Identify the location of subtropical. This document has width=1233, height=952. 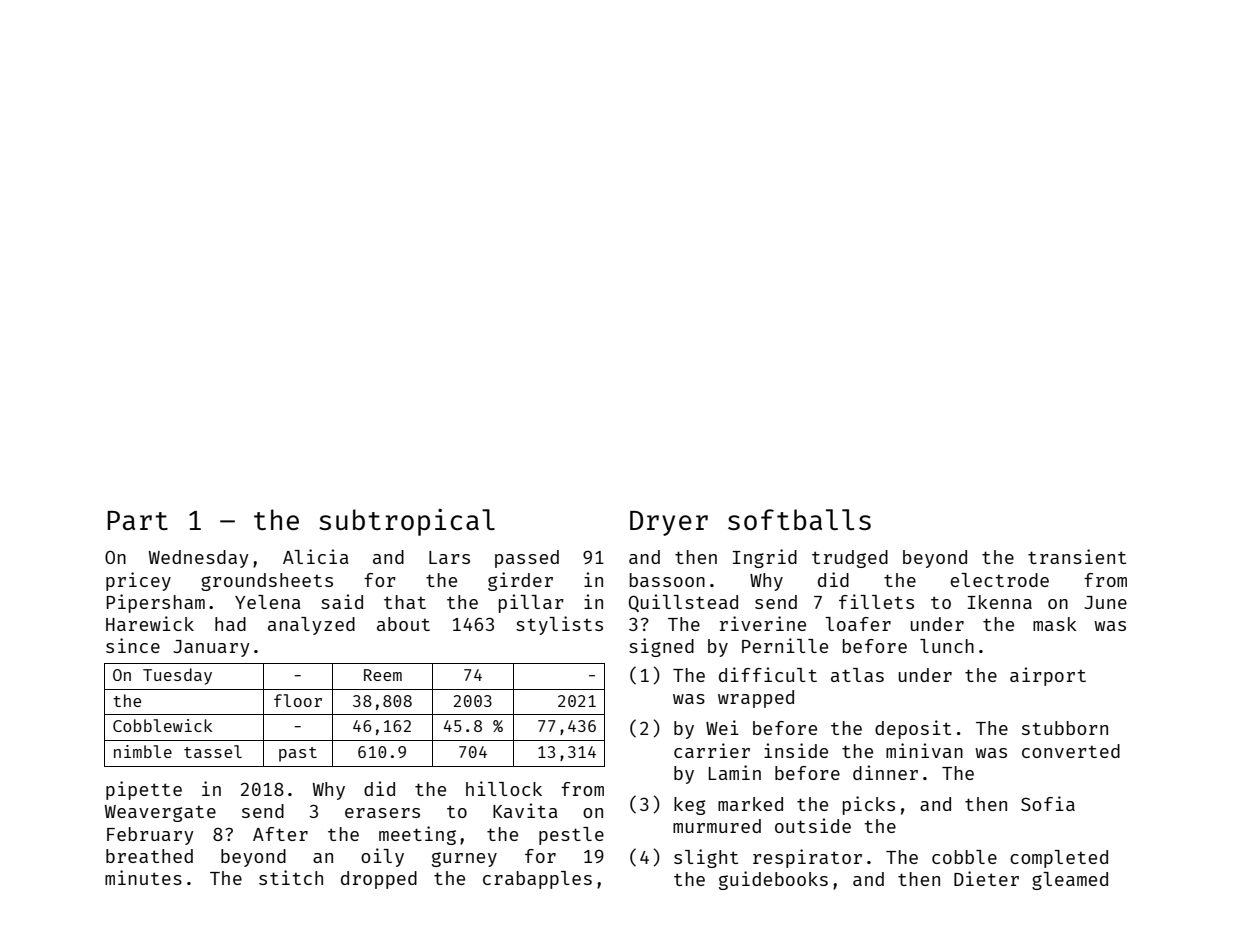
(407, 522).
